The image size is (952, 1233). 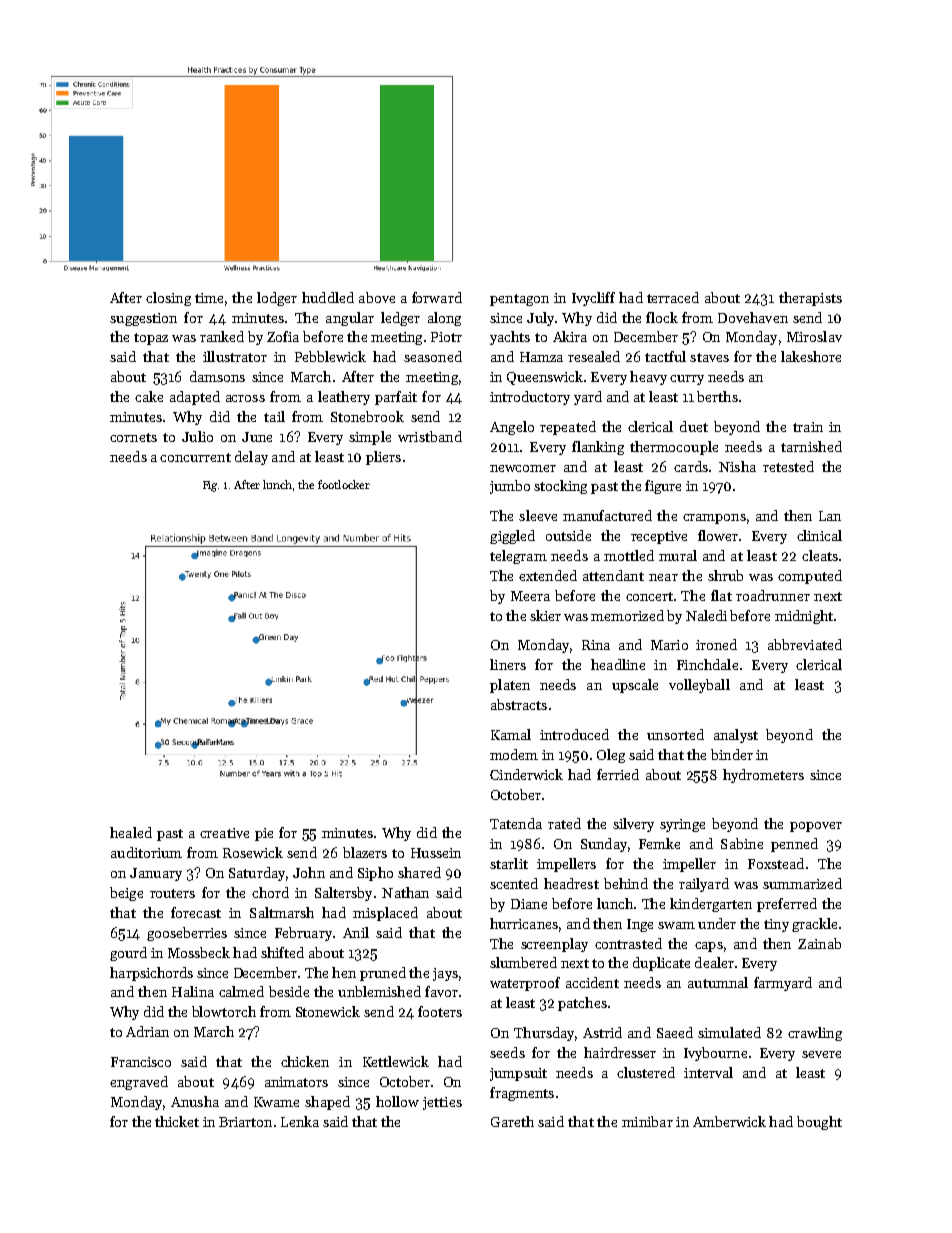 I want to click on pentagon, so click(x=519, y=300).
